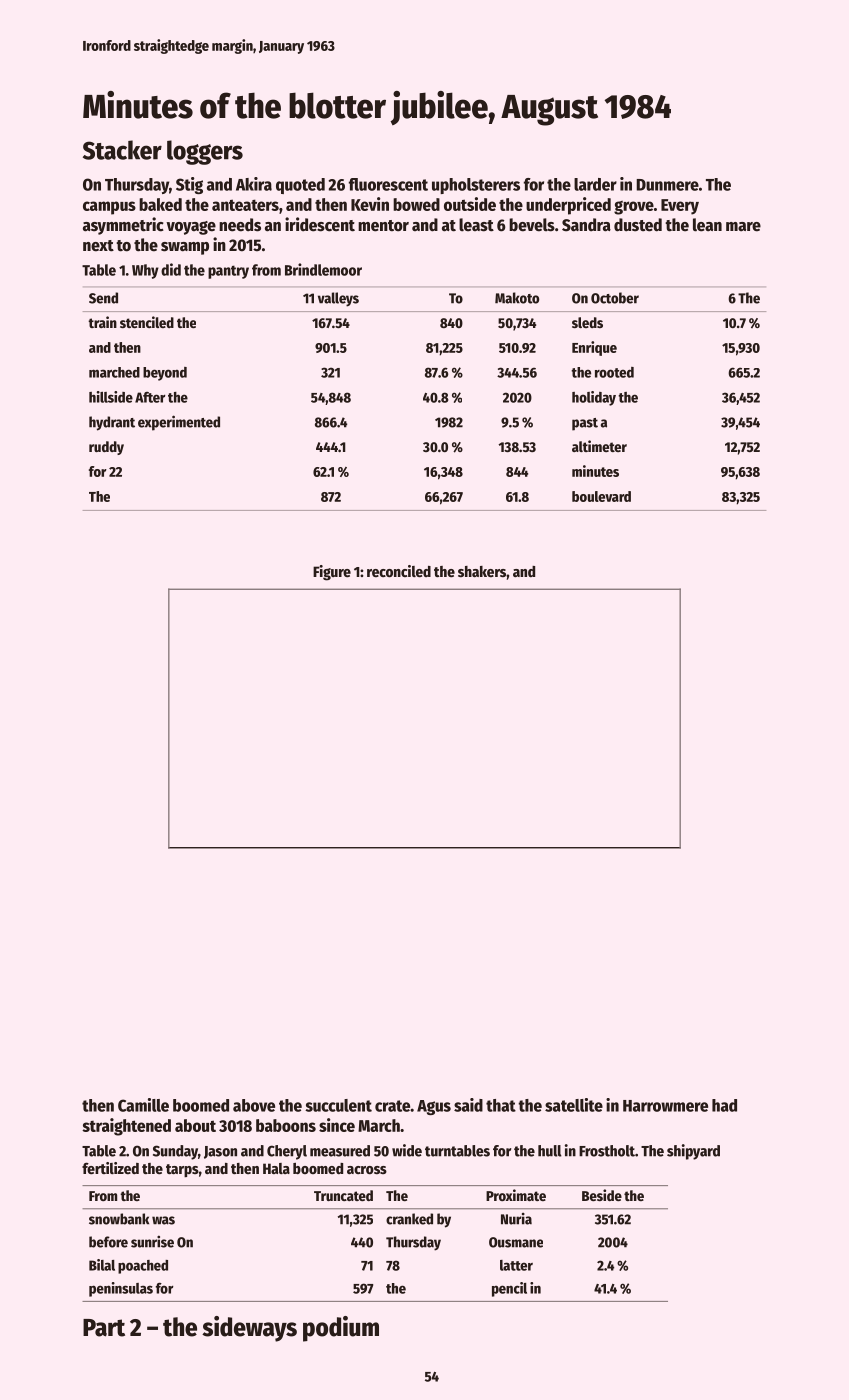 The image size is (849, 1400). What do you see at coordinates (399, 571) in the screenshot?
I see `reconciled` at bounding box center [399, 571].
